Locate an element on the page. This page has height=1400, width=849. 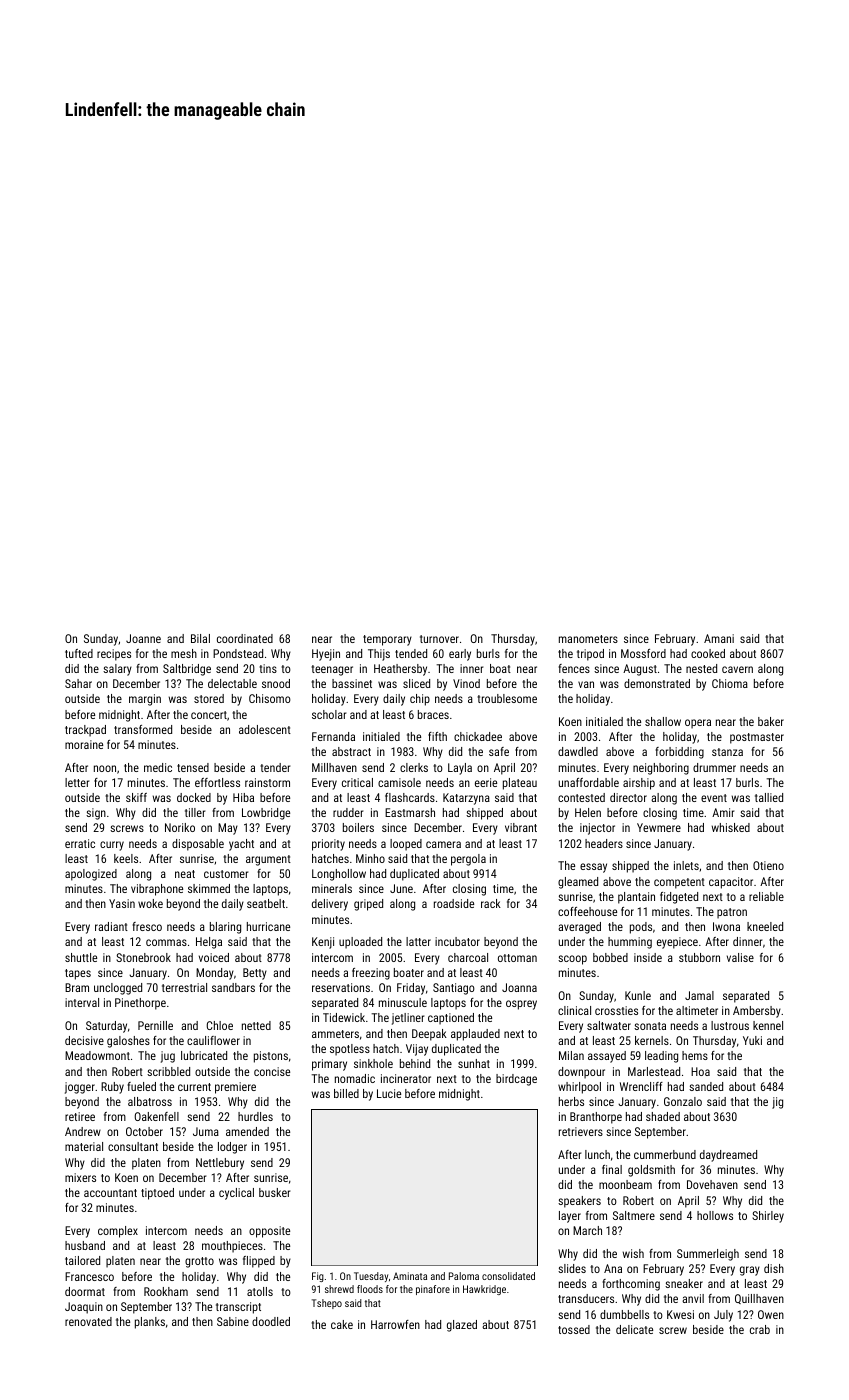
Harrowfen is located at coordinates (395, 1324).
